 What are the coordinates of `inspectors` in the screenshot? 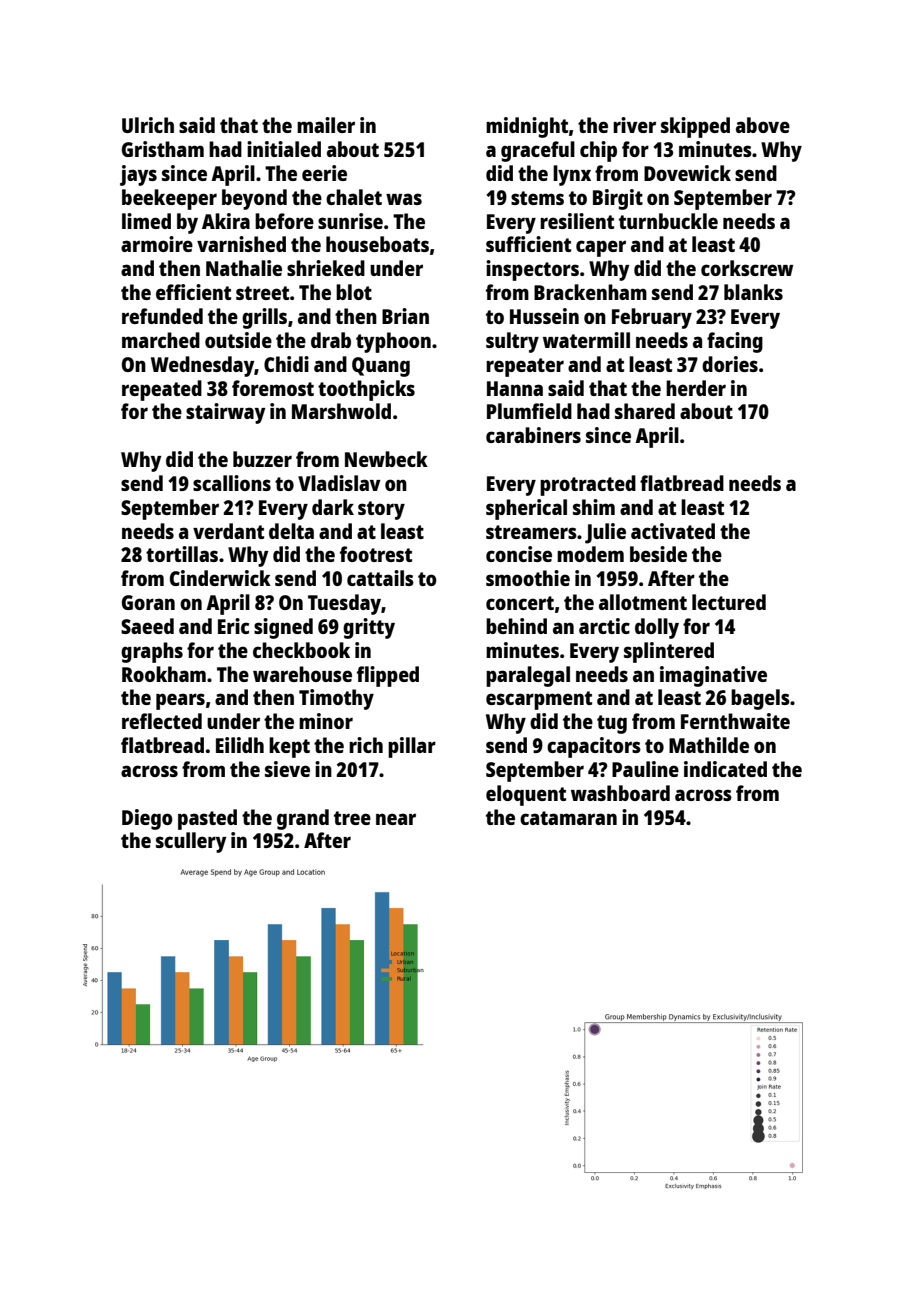 It's located at (532, 270).
